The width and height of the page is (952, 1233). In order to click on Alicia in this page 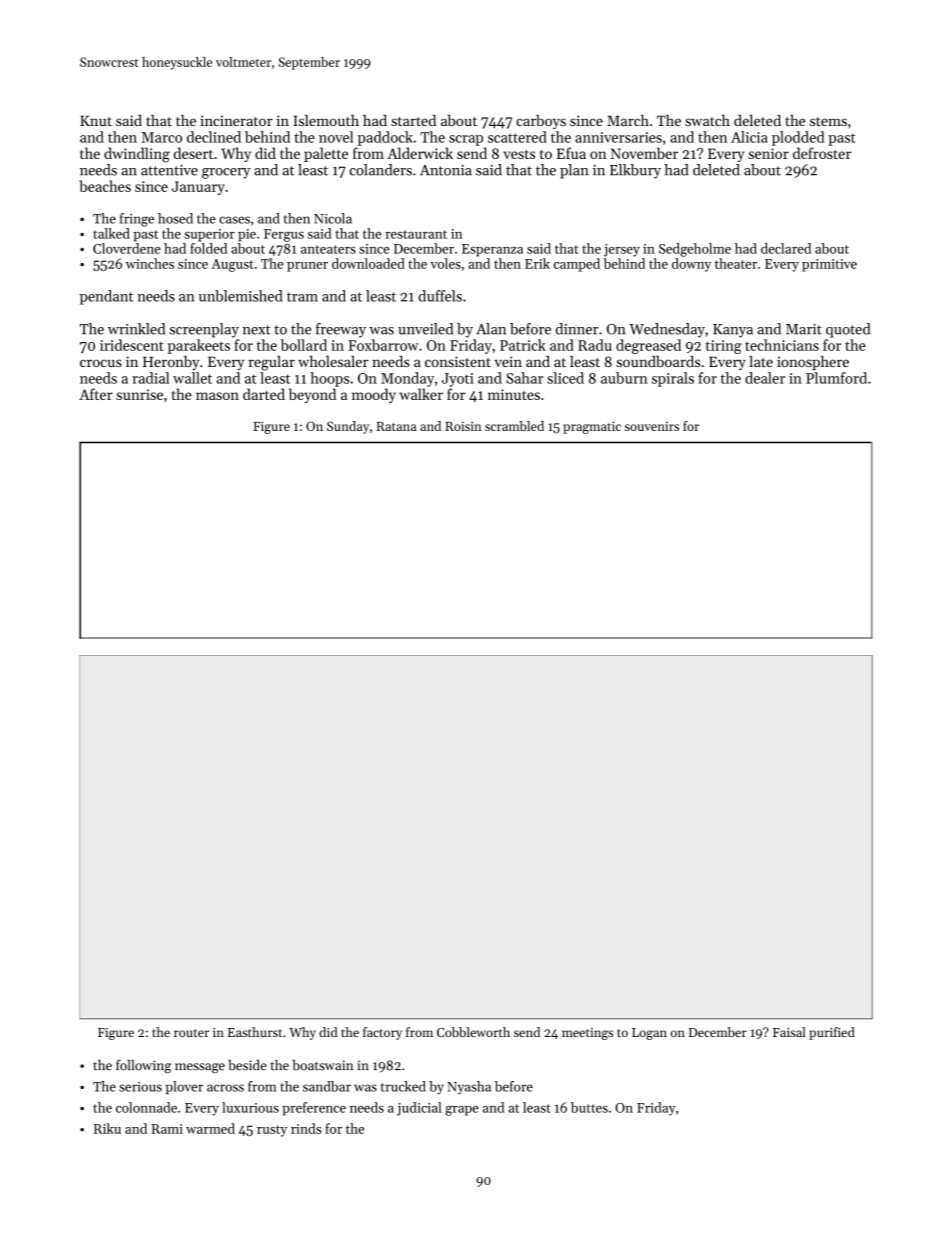, I will do `click(749, 137)`.
